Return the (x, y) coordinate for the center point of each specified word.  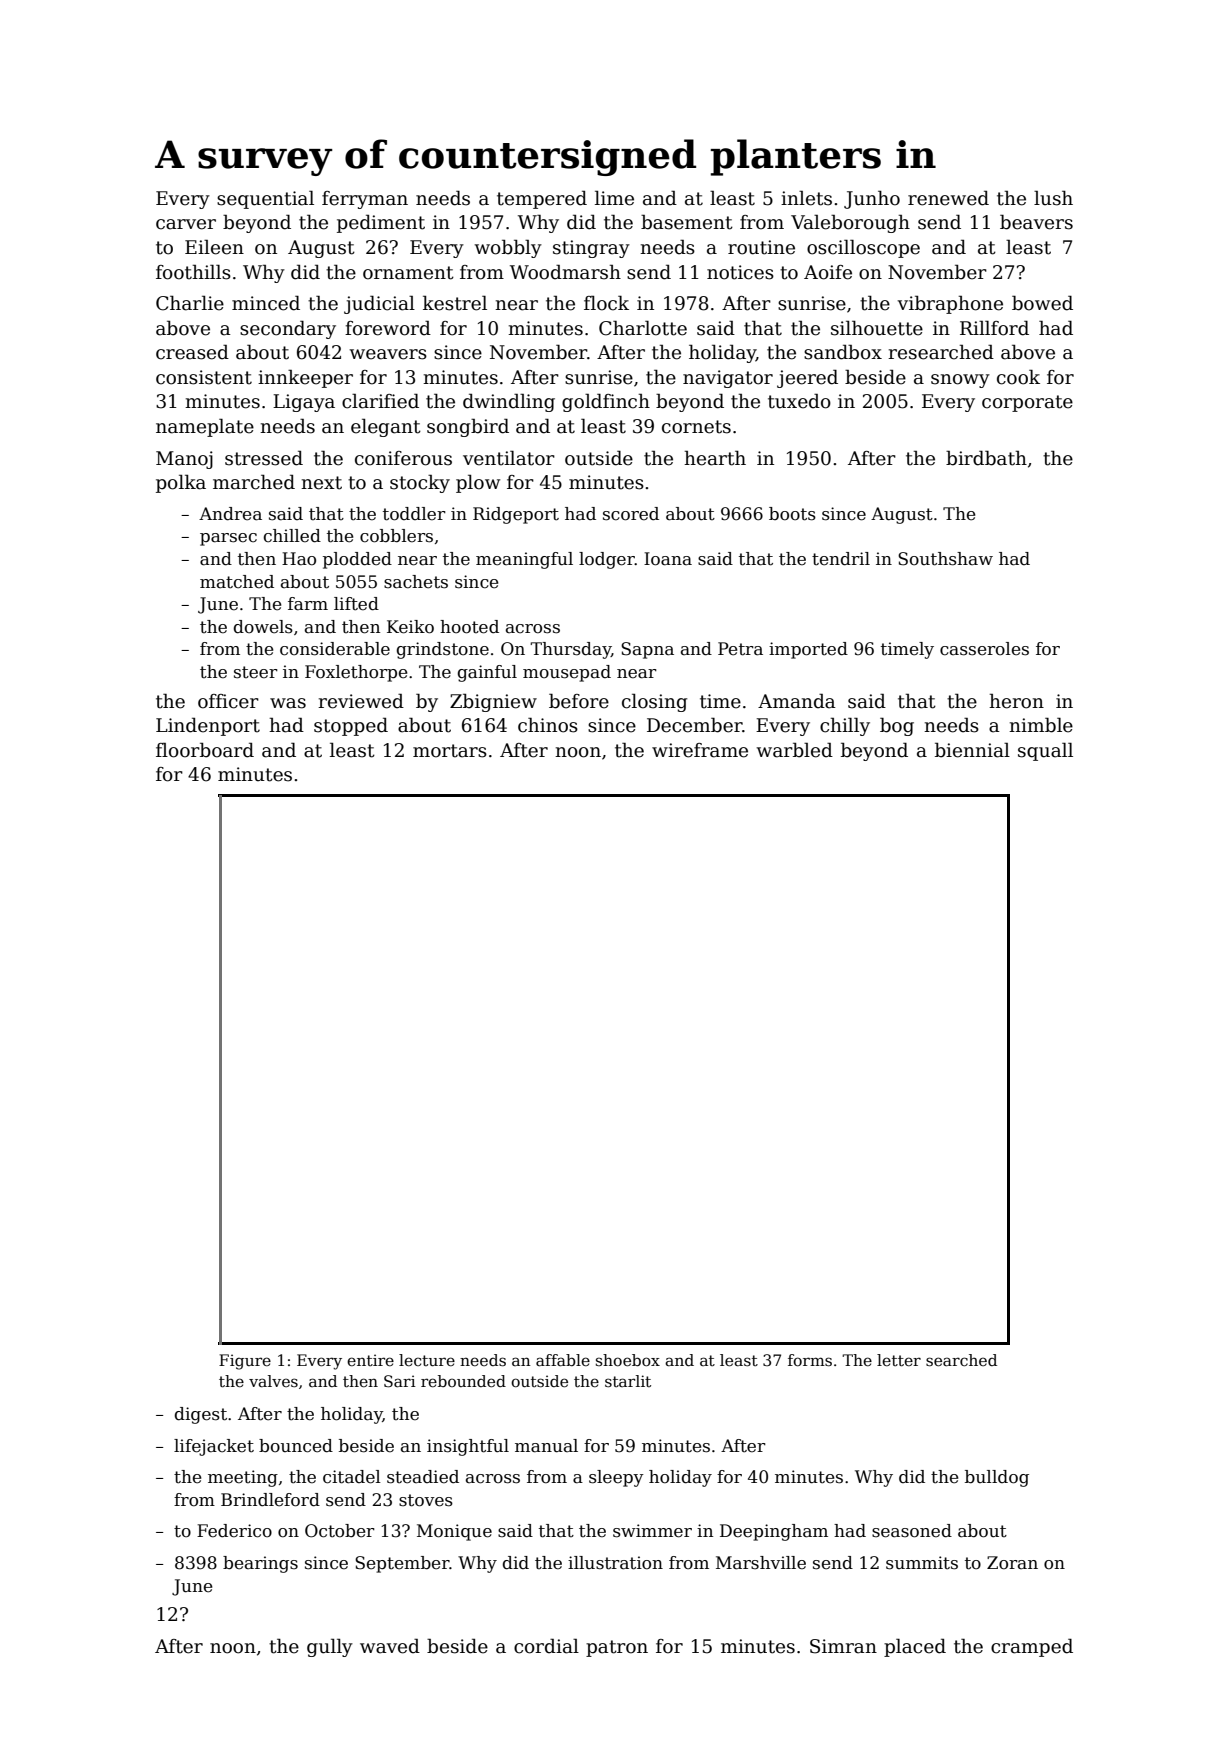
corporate (1027, 403)
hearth (715, 458)
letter (899, 1360)
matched (237, 582)
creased (192, 352)
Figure (245, 1362)
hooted (469, 627)
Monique (454, 1532)
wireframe (700, 750)
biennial (972, 750)
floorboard (205, 750)
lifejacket (214, 1447)
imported (808, 650)
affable (563, 1360)
